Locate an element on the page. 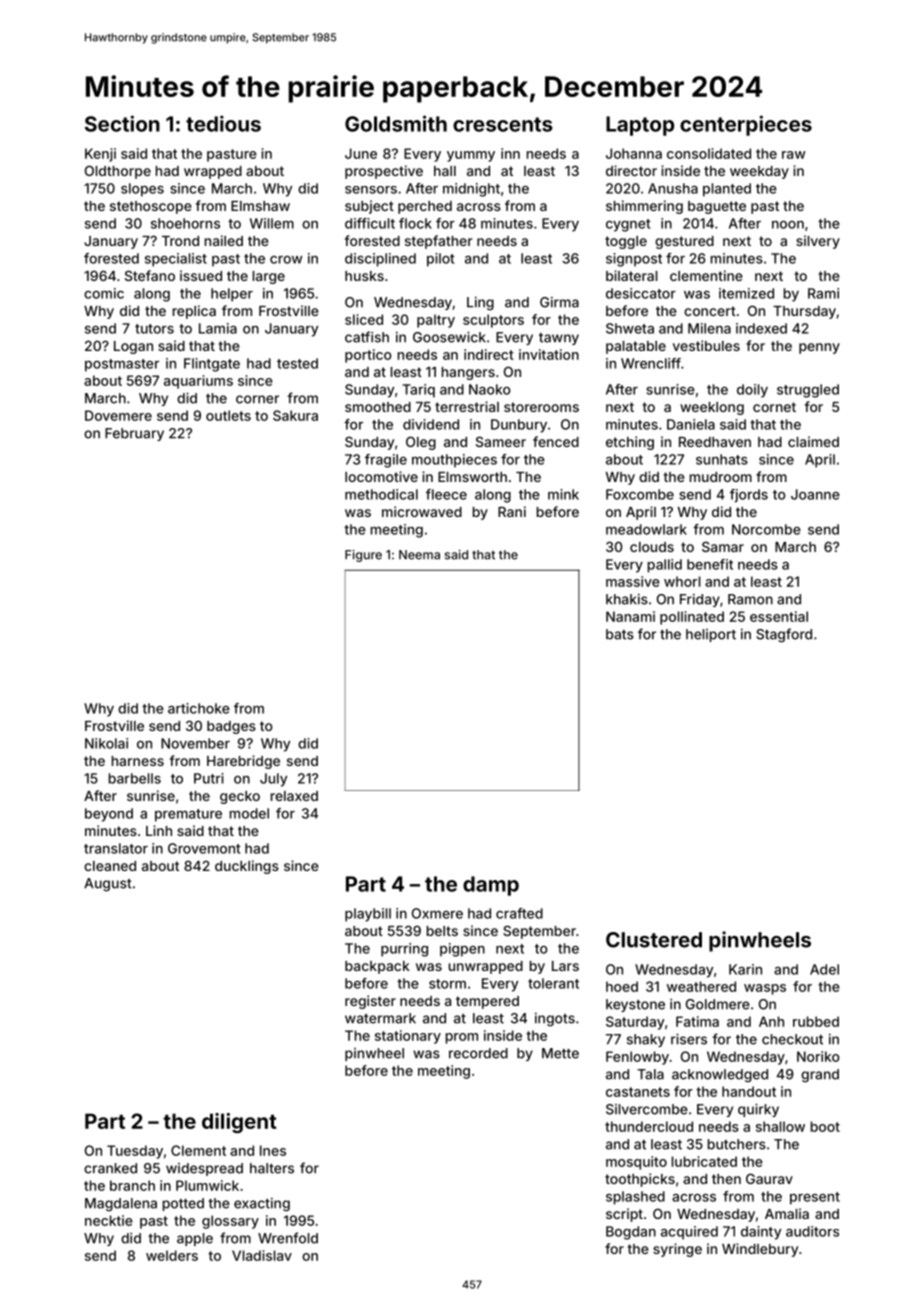  crescents is located at coordinates (503, 124).
